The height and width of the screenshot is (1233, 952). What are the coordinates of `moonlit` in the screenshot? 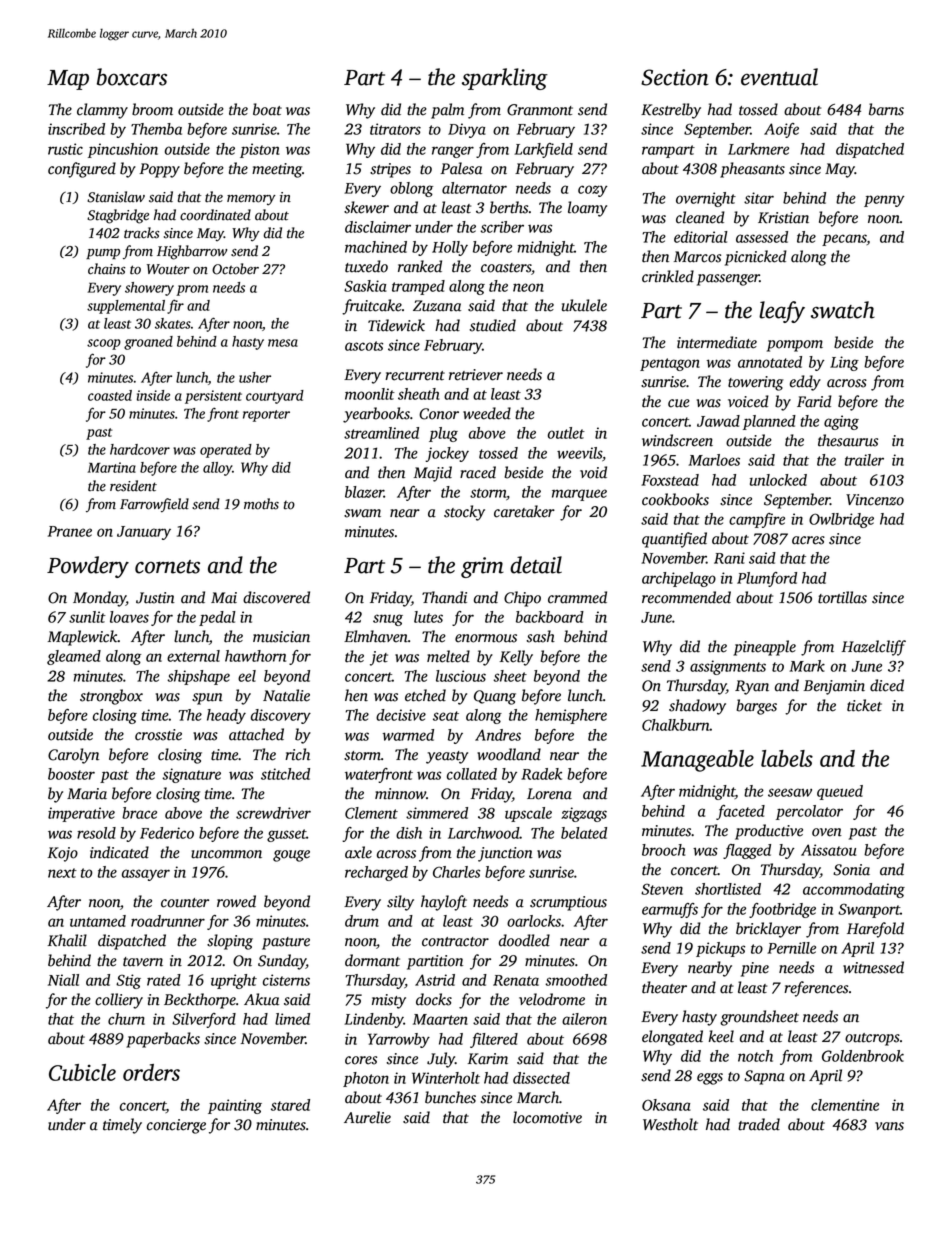 It's located at (370, 394).
